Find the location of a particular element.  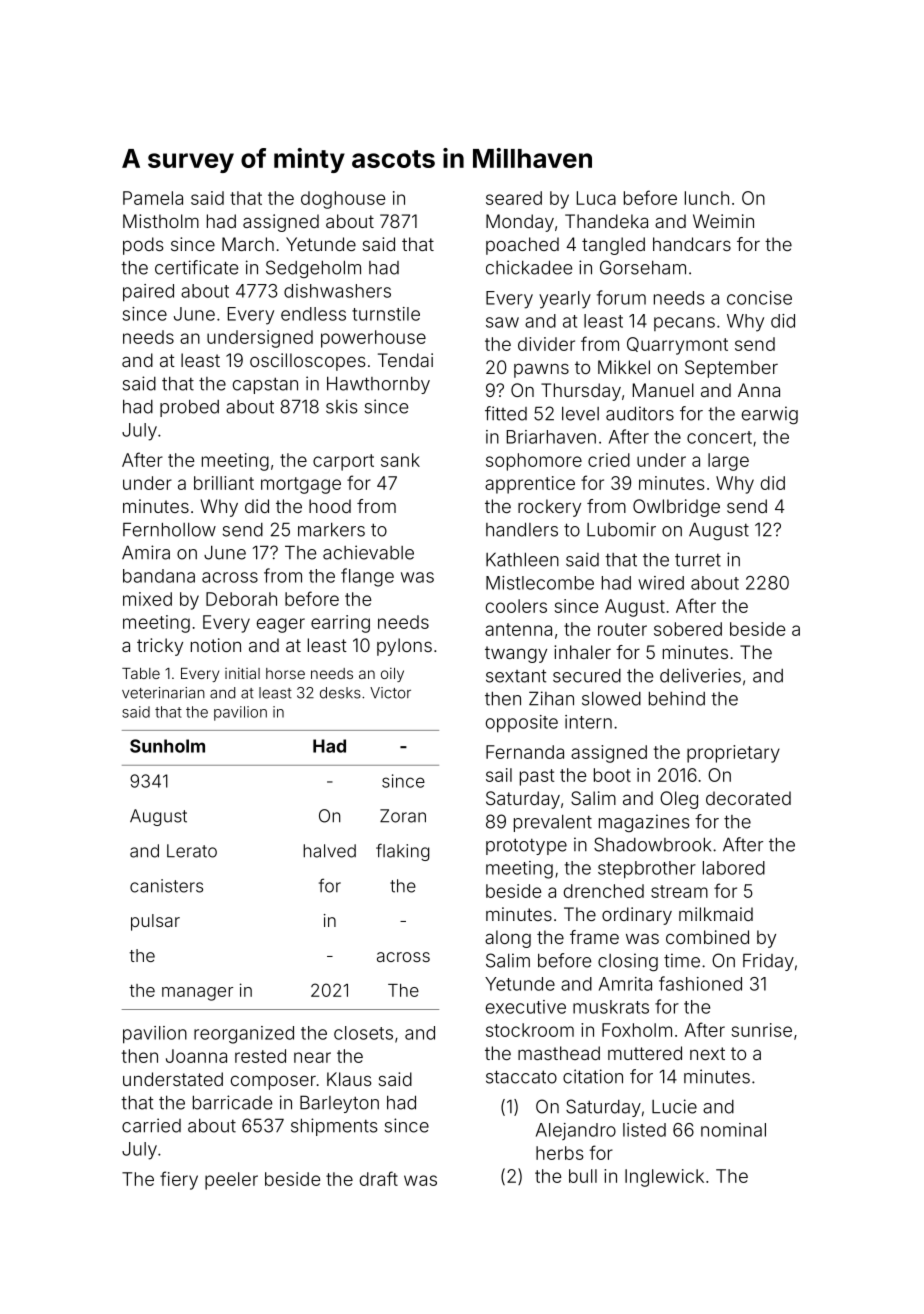

Zoran is located at coordinates (403, 816).
